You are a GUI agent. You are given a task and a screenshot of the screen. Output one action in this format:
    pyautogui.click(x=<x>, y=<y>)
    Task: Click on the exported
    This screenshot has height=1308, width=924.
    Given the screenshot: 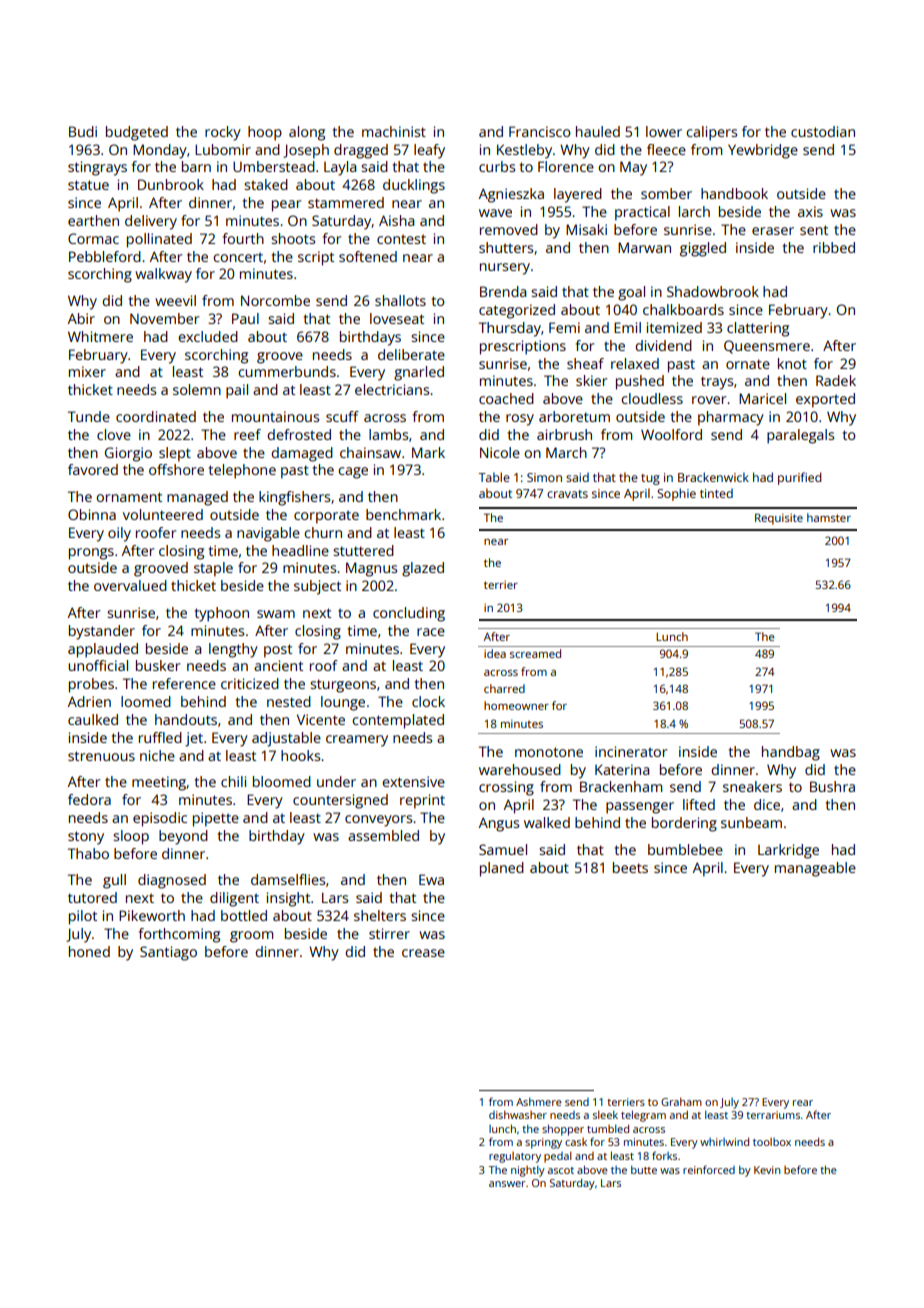 What is the action you would take?
    pyautogui.click(x=825, y=400)
